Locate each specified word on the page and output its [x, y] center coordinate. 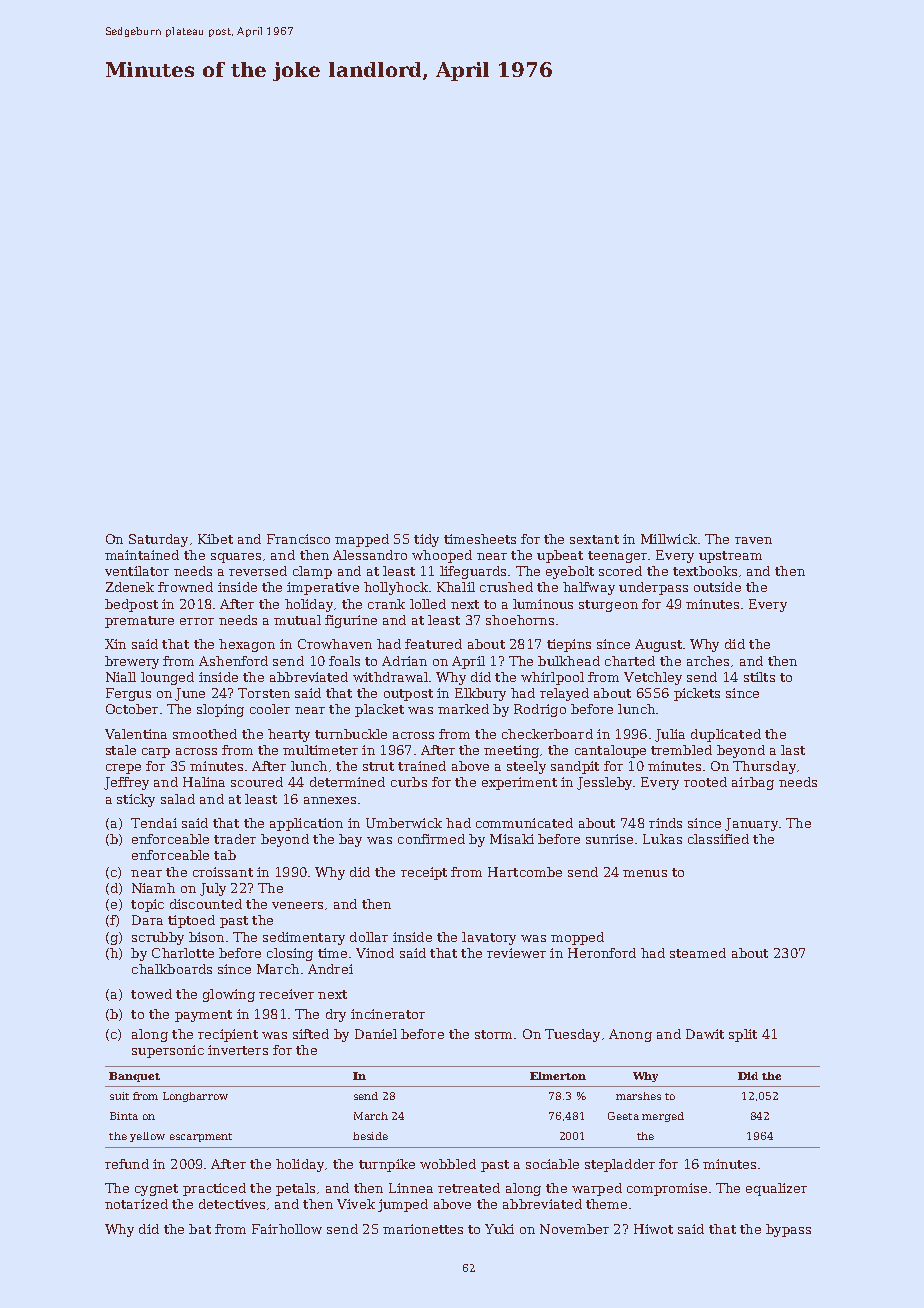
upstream [730, 557]
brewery [132, 662]
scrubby [158, 938]
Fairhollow [287, 1229]
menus [645, 873]
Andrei [330, 969]
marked [463, 709]
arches [708, 661]
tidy [426, 540]
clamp [312, 572]
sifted [311, 1034]
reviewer [516, 953]
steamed [698, 953]
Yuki [499, 1229]
